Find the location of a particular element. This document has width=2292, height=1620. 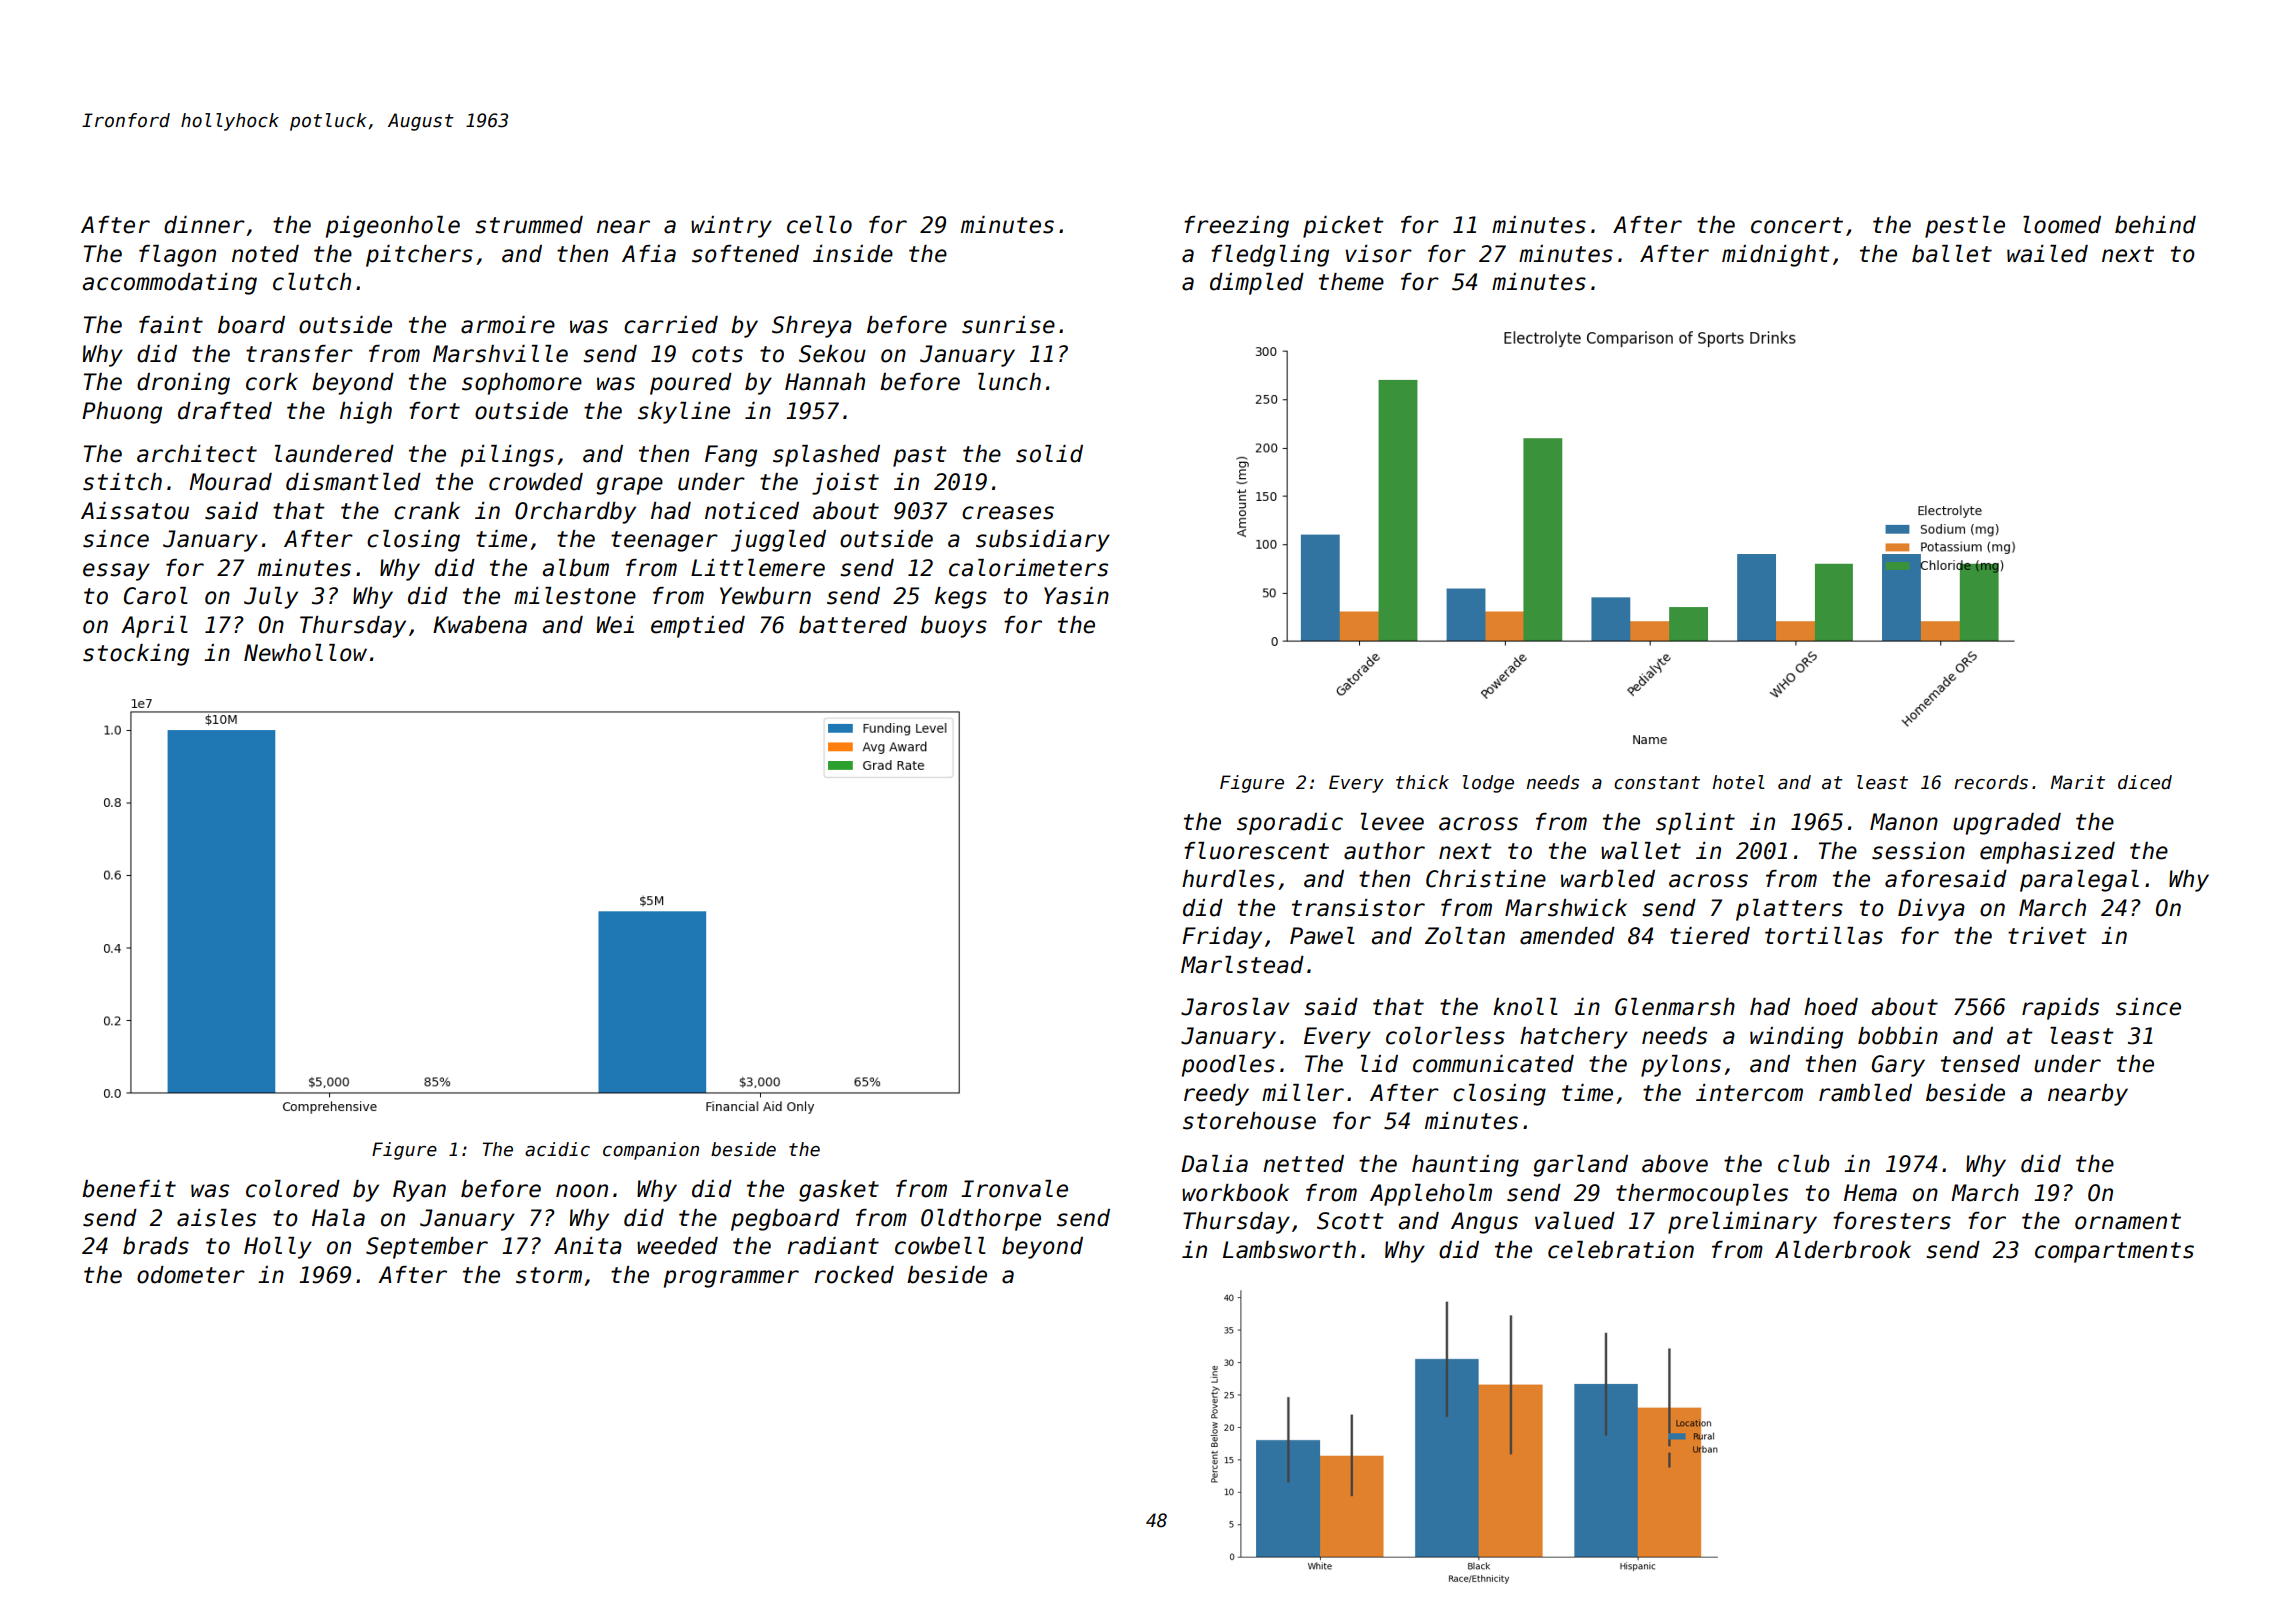

theme is located at coordinates (1351, 282).
